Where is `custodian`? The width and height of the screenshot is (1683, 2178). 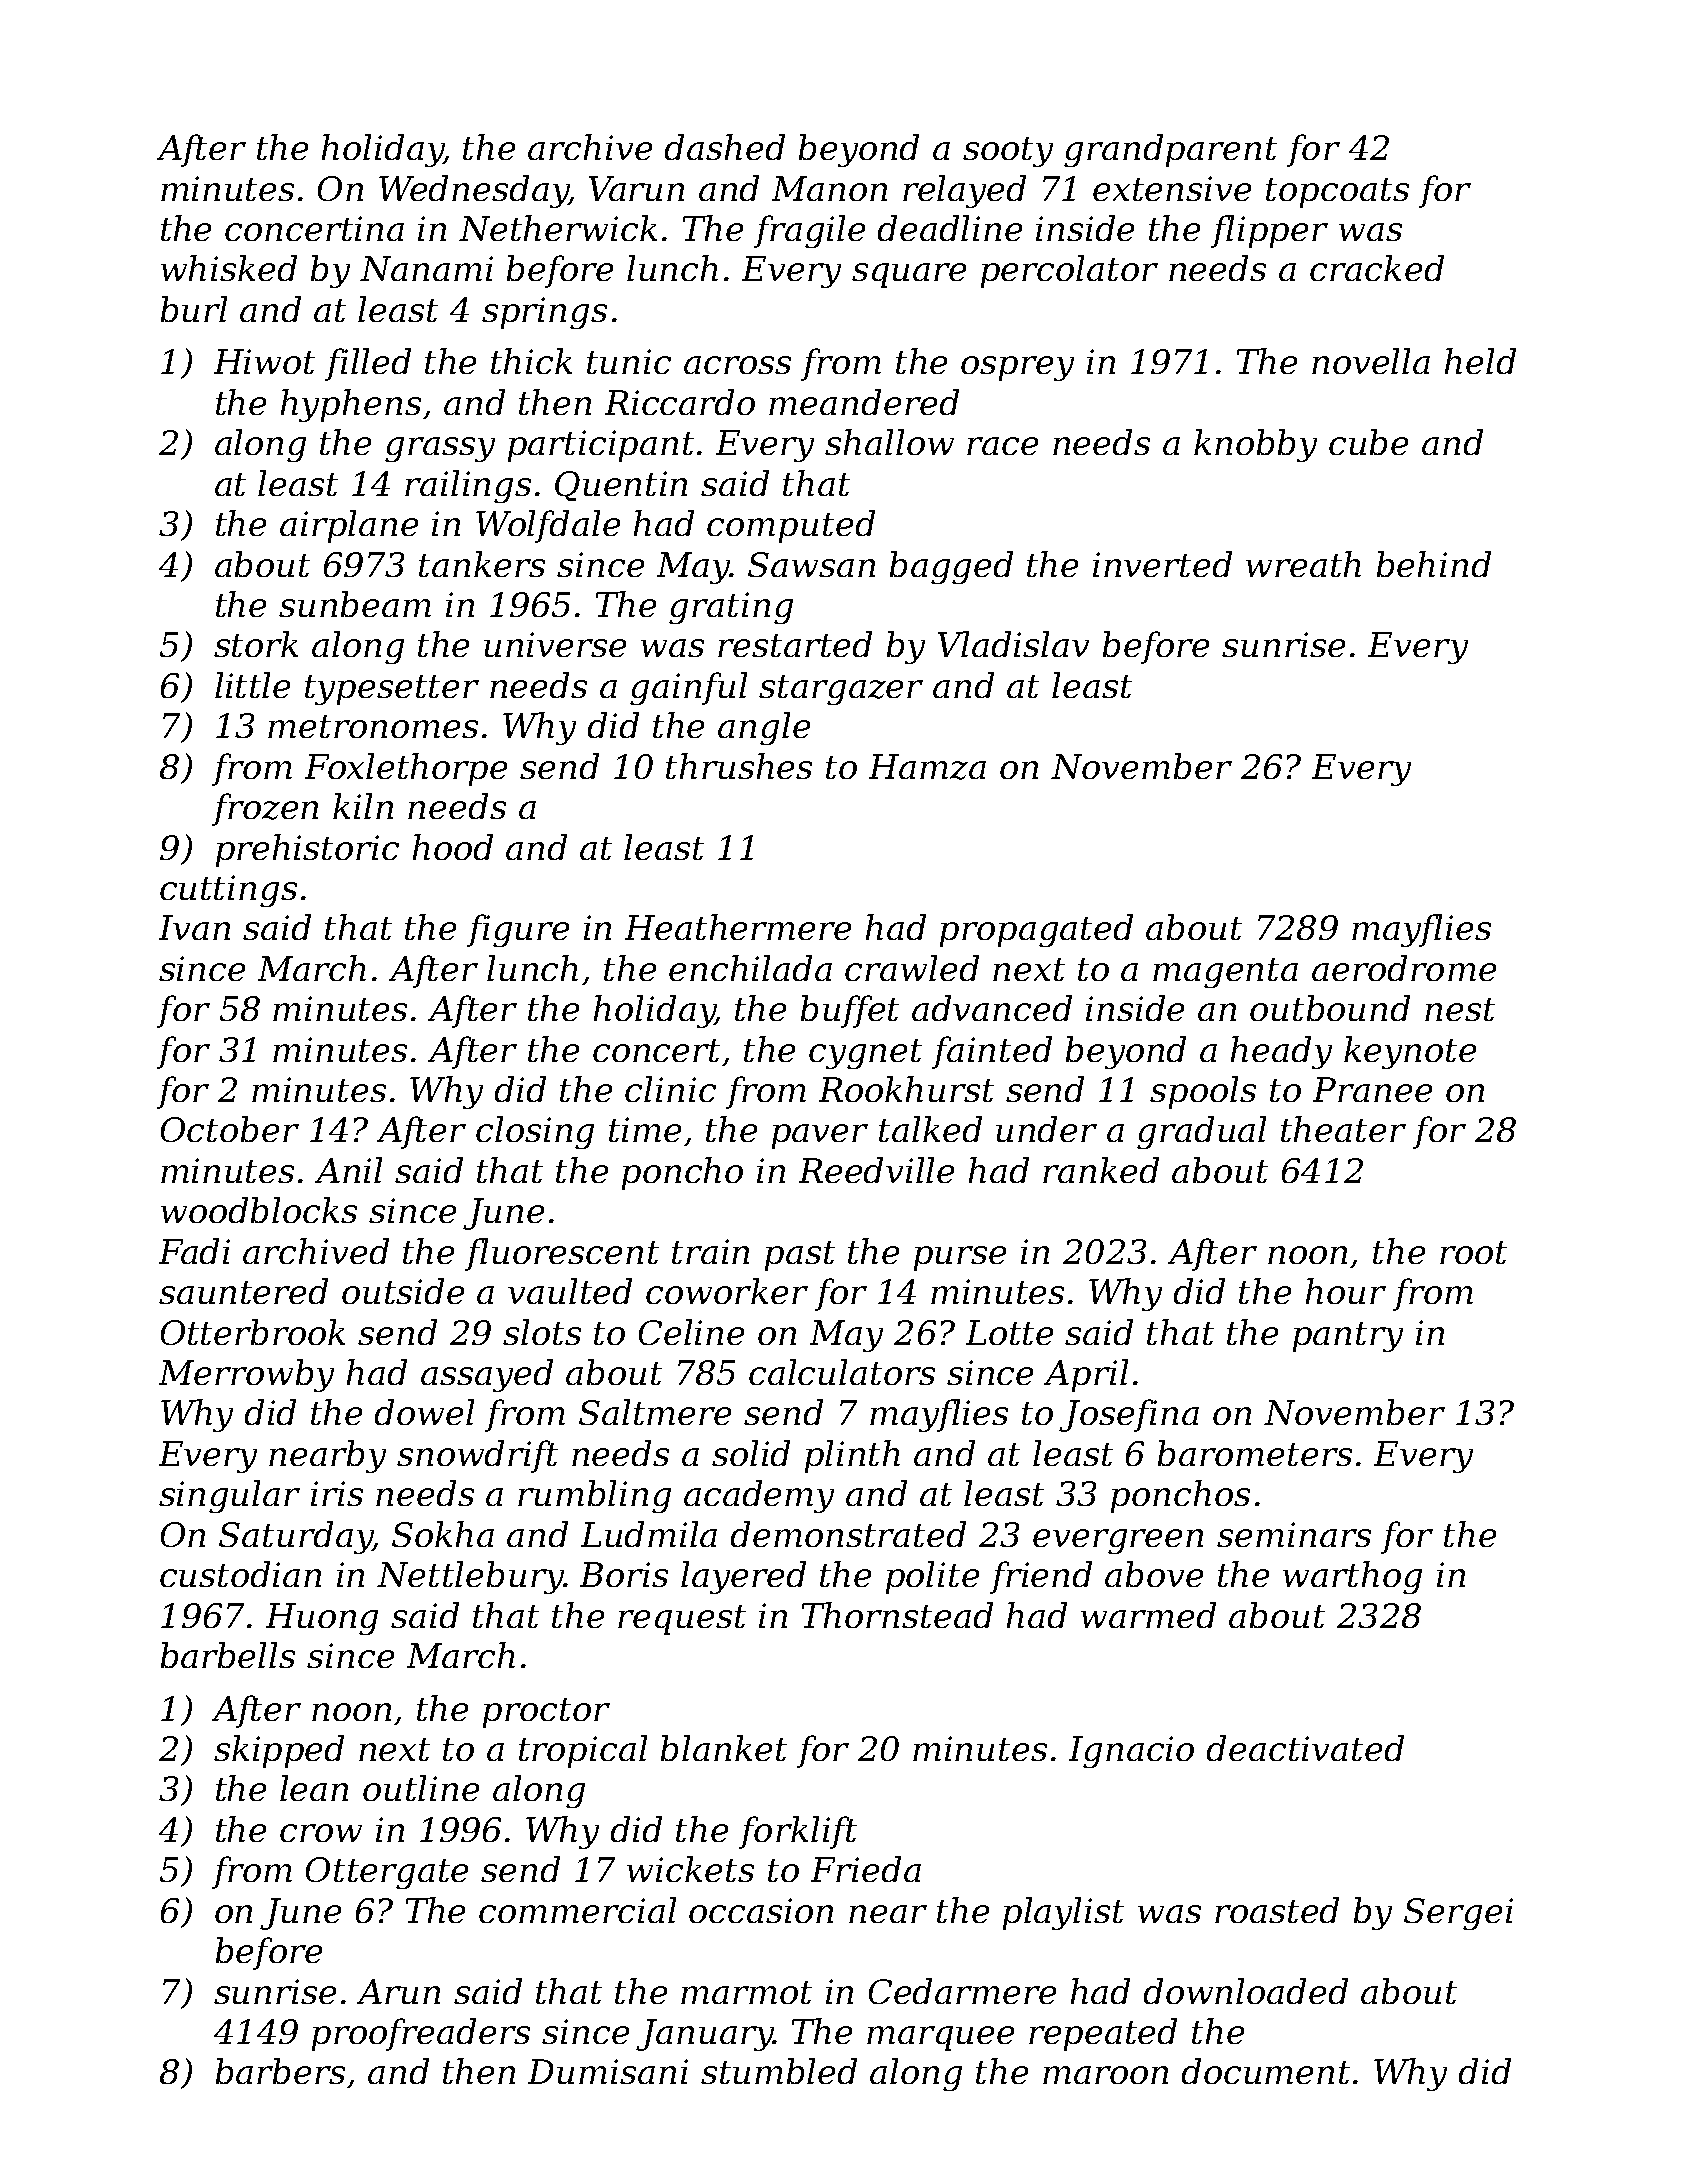 custodian is located at coordinates (240, 1574).
